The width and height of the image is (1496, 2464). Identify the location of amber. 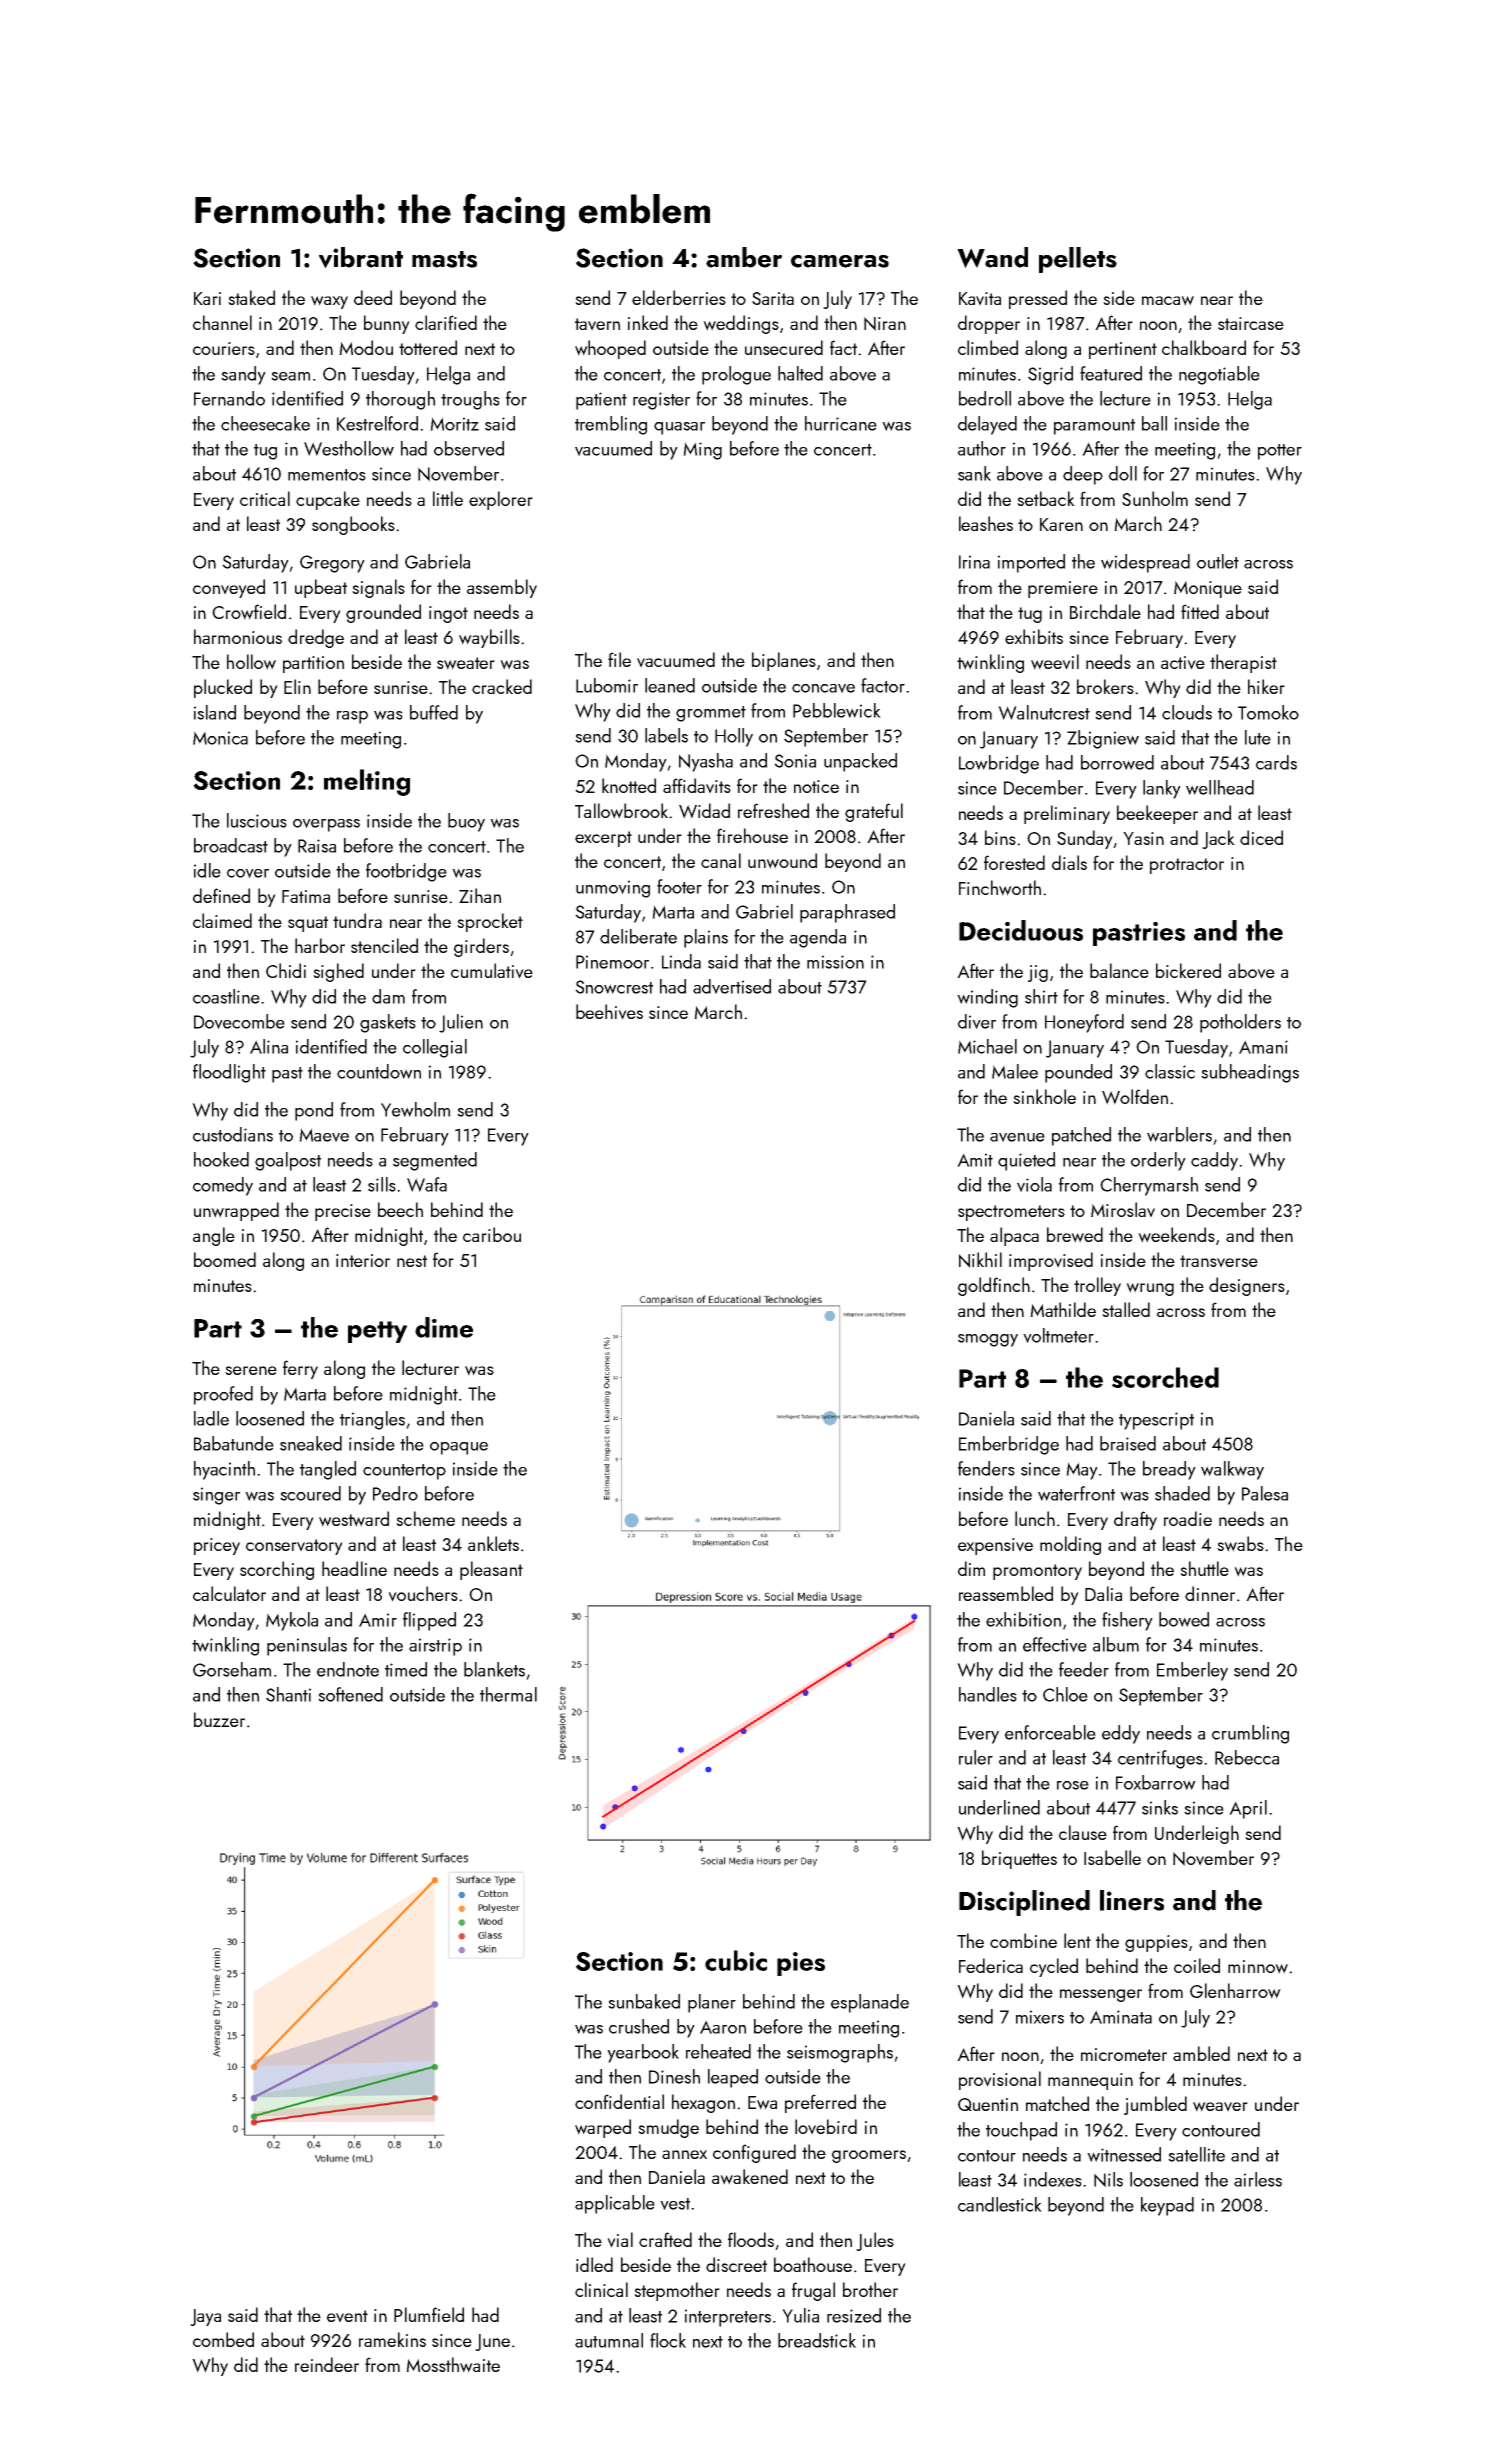
(744, 257).
